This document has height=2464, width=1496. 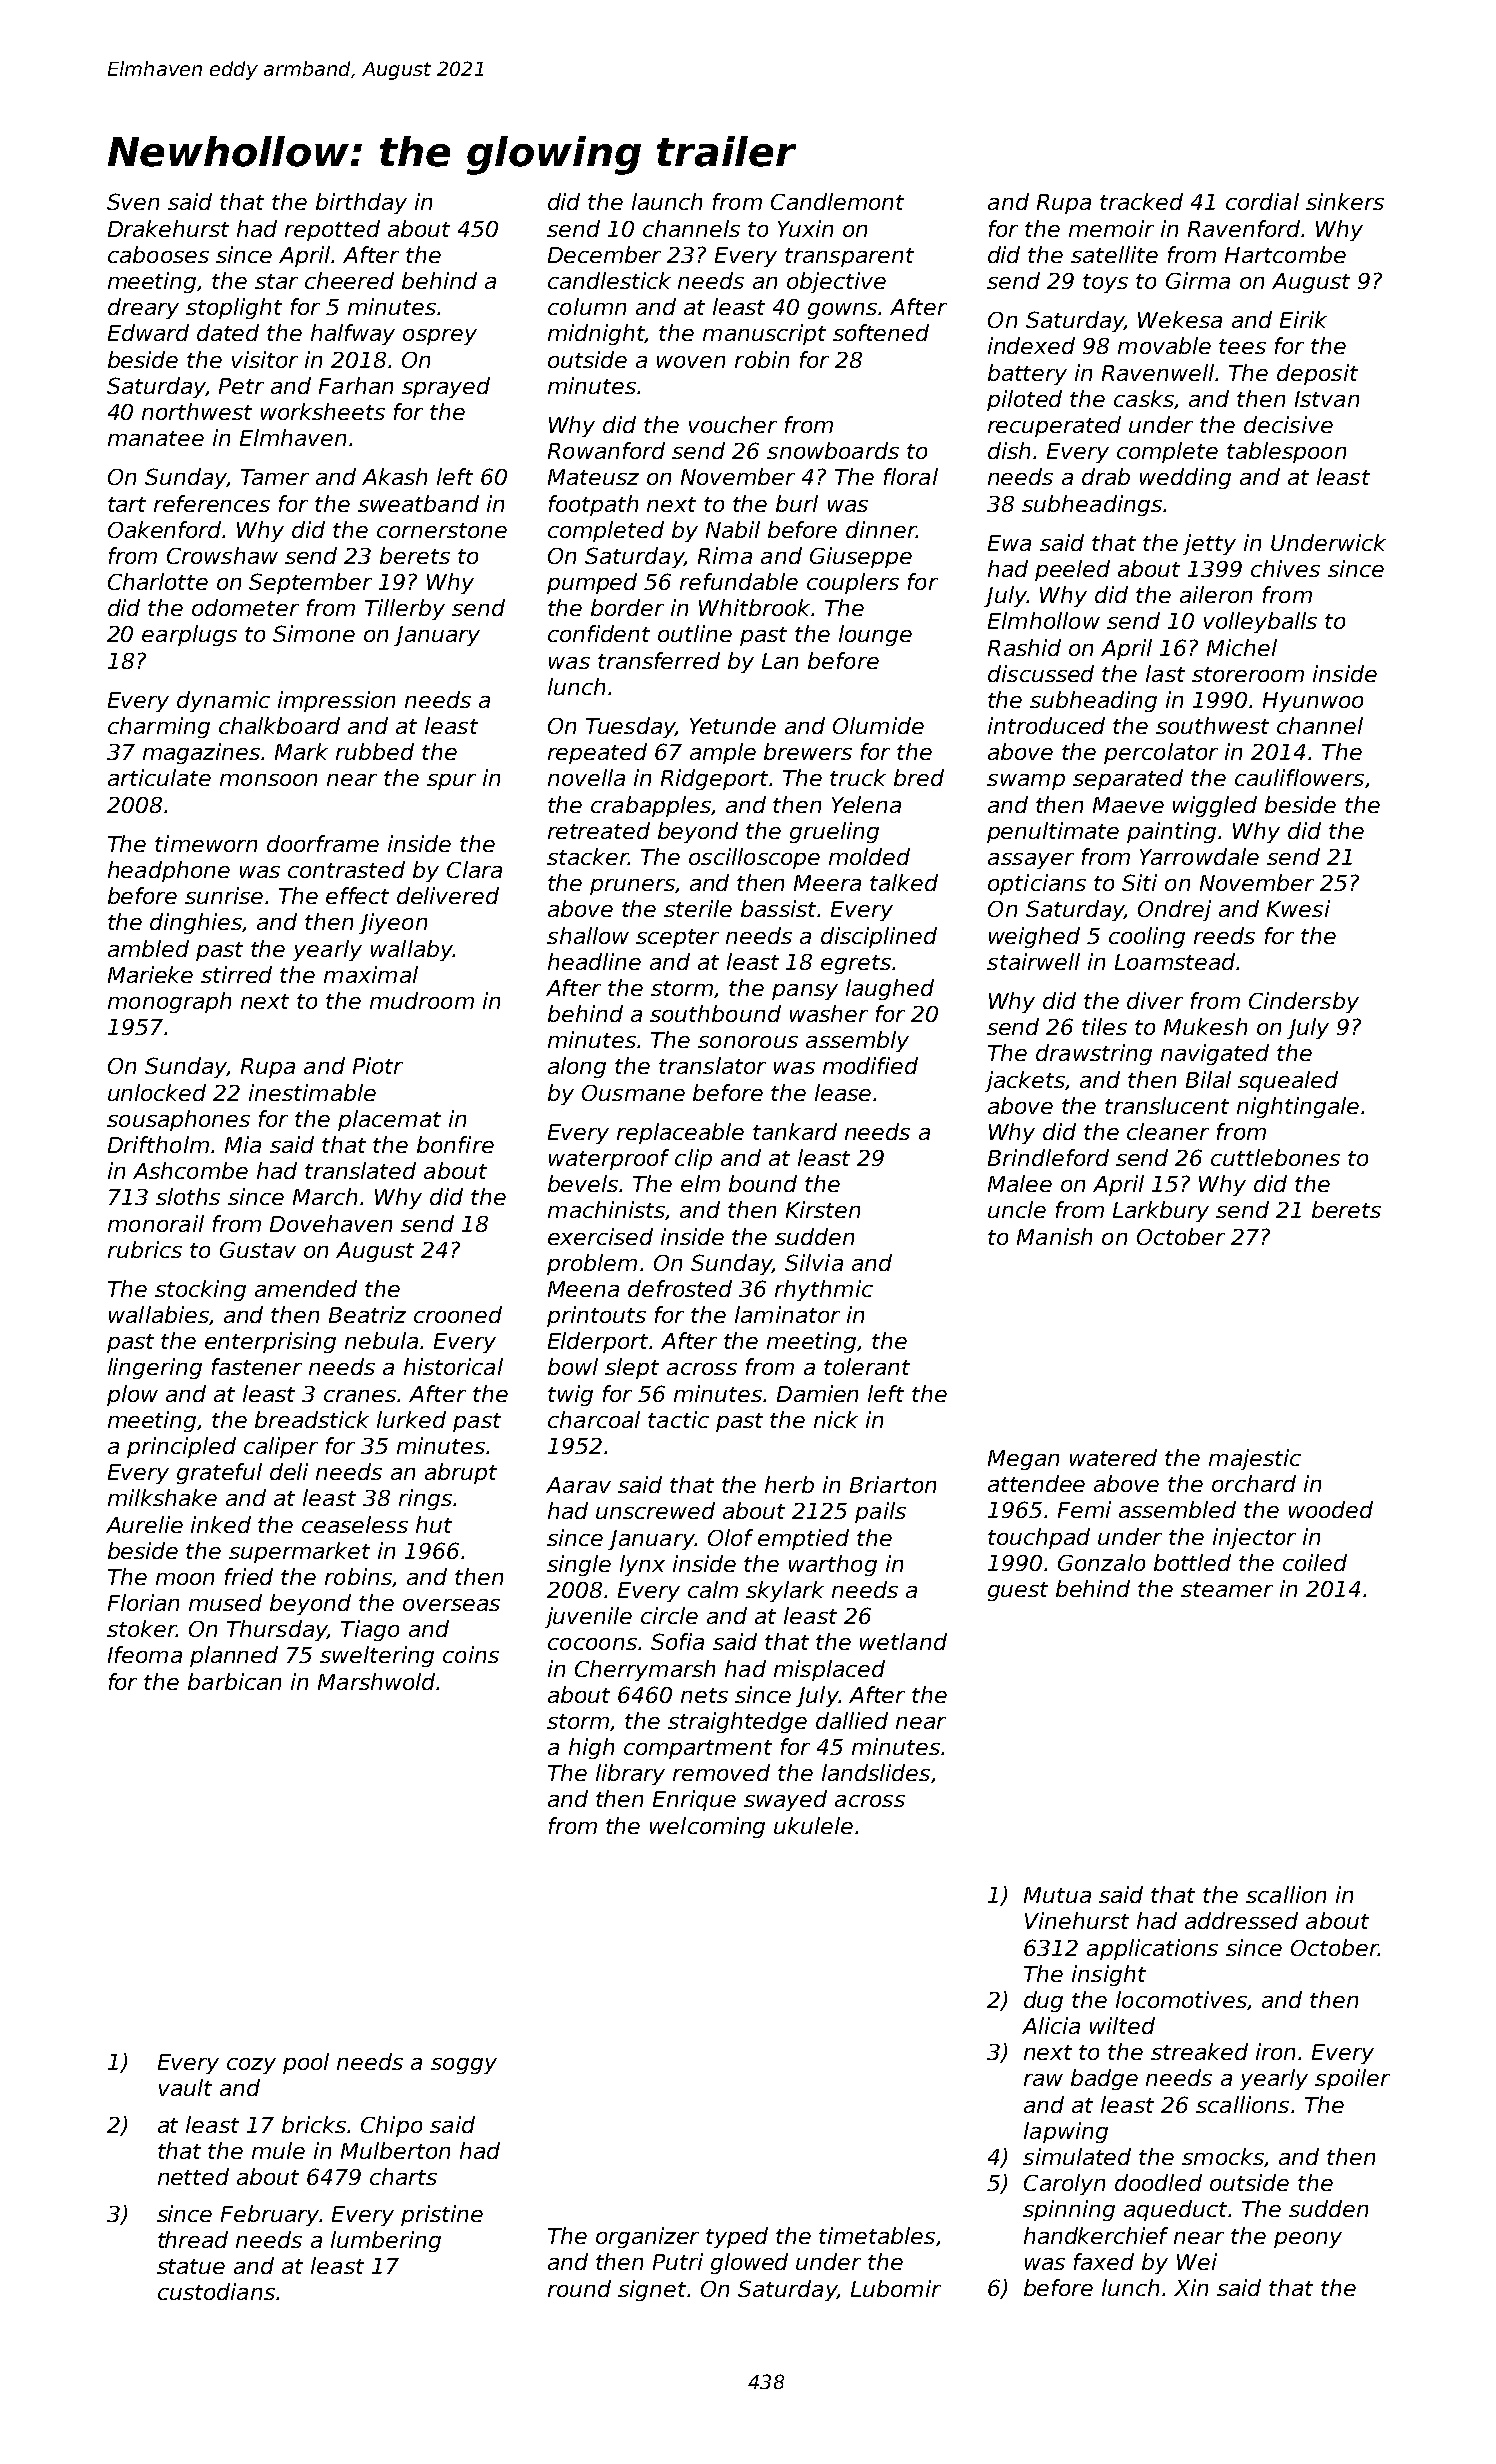 I want to click on Brindleford, so click(x=1048, y=1157).
